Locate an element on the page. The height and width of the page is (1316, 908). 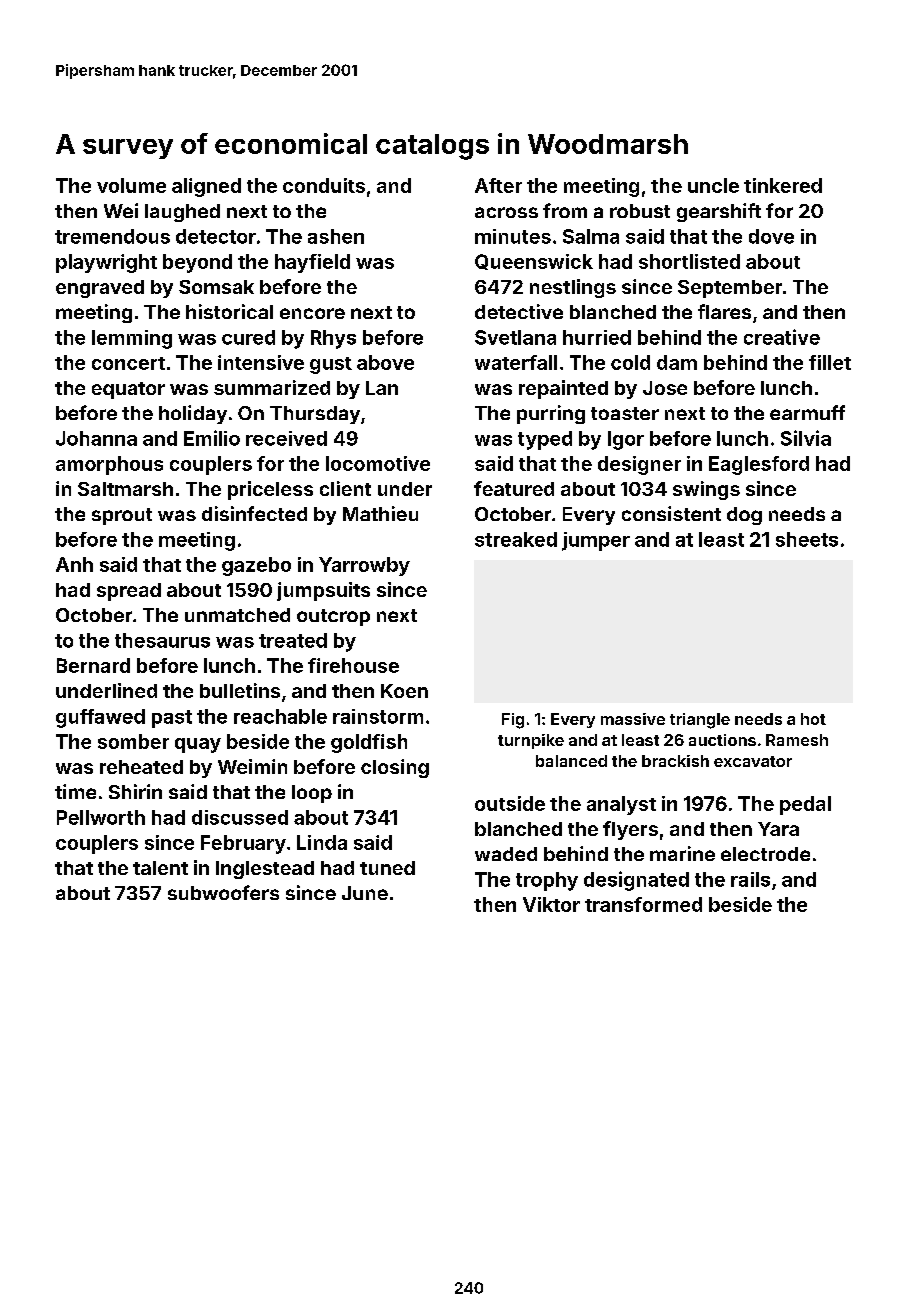
Fig is located at coordinates (513, 721).
